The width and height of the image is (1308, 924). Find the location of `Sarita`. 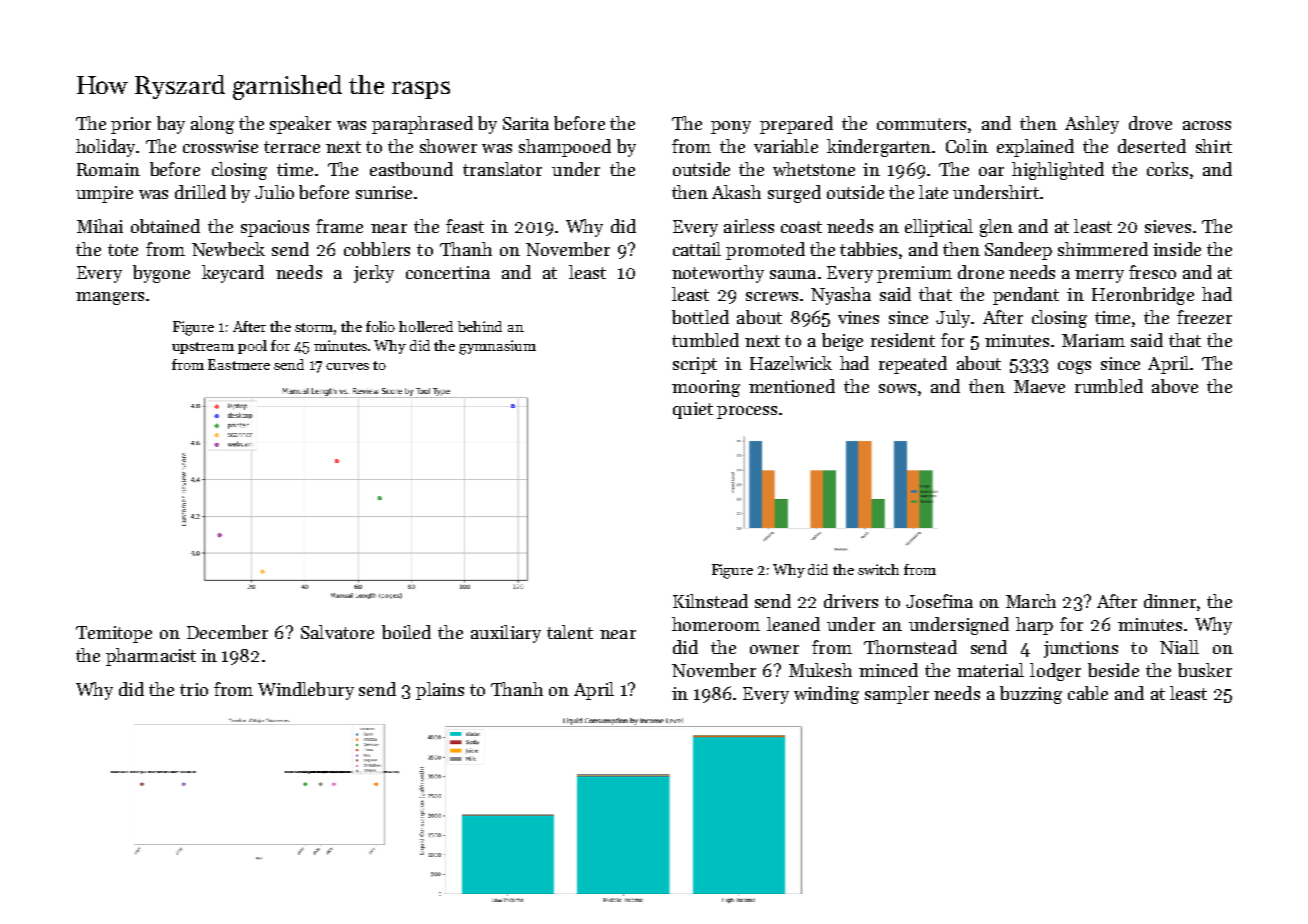

Sarita is located at coordinates (526, 123).
